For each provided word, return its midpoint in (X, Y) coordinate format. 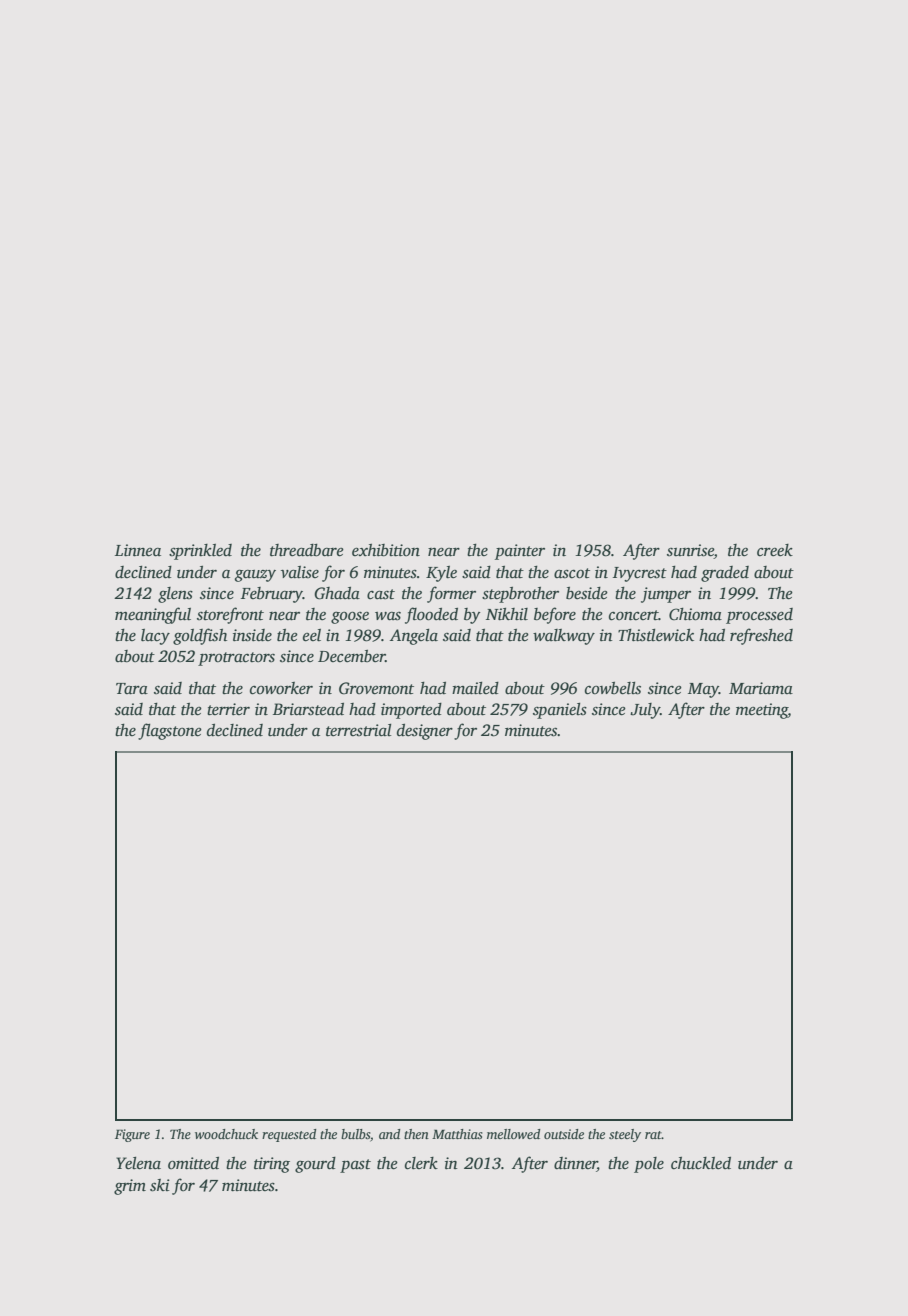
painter (520, 552)
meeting (762, 711)
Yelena (138, 1163)
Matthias (457, 1134)
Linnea (138, 550)
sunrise (690, 551)
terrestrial (359, 730)
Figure (132, 1135)
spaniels (560, 711)
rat (653, 1135)
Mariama (761, 688)
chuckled (701, 1163)
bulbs (355, 1134)
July (645, 711)
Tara (132, 689)
